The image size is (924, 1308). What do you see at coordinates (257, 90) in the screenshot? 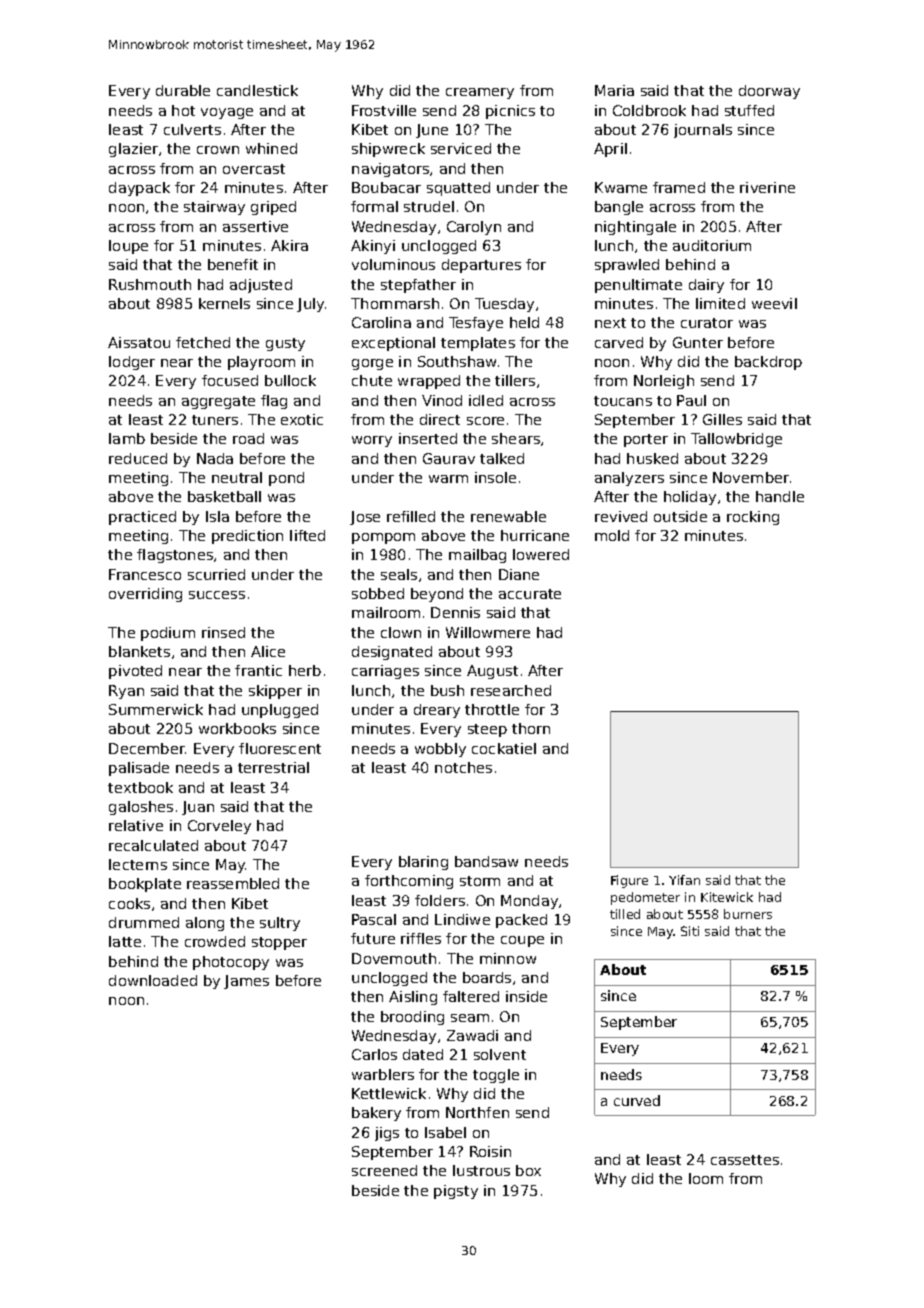
I see `candlestick` at bounding box center [257, 90].
